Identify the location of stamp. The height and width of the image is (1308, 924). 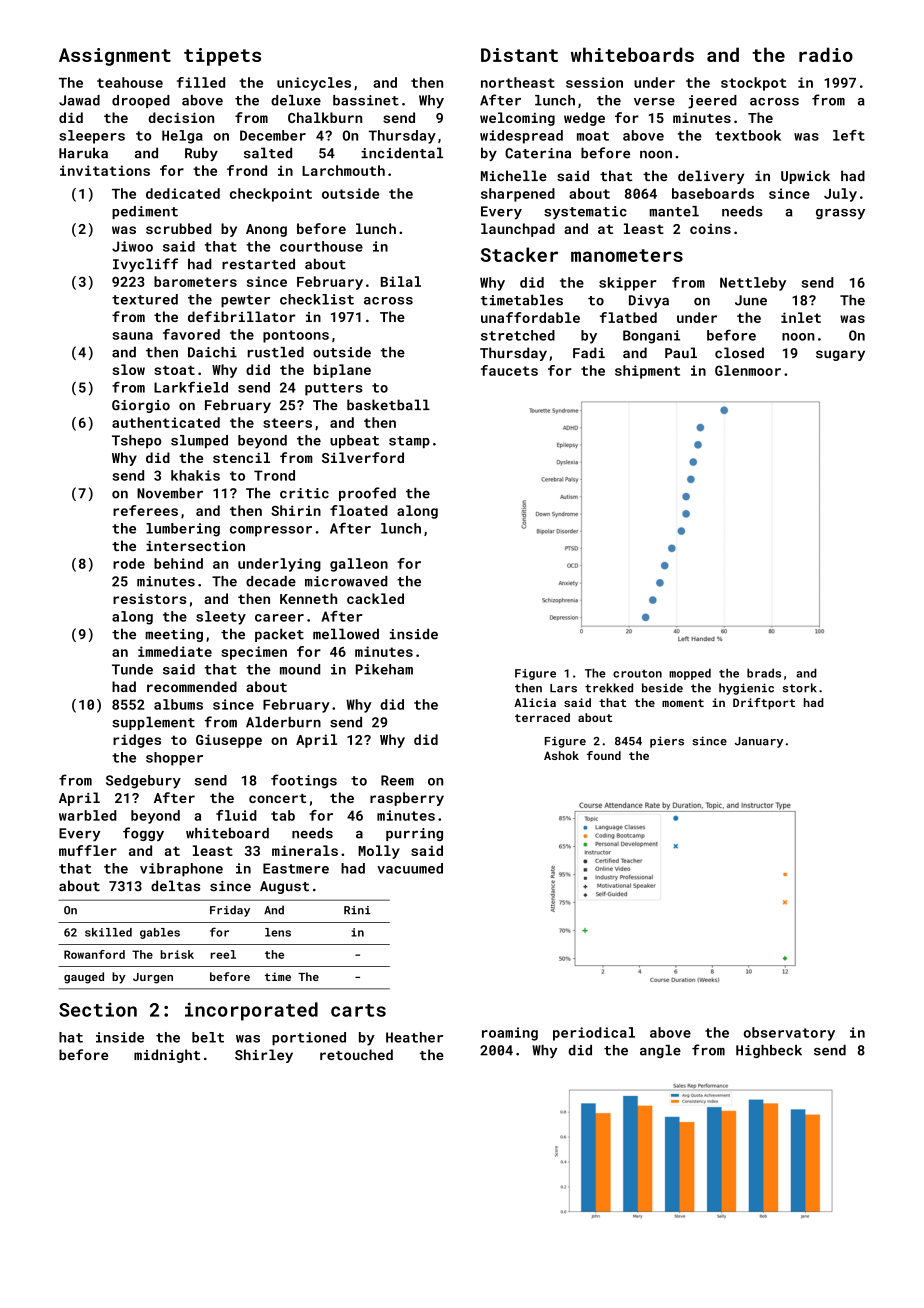
(409, 442).
